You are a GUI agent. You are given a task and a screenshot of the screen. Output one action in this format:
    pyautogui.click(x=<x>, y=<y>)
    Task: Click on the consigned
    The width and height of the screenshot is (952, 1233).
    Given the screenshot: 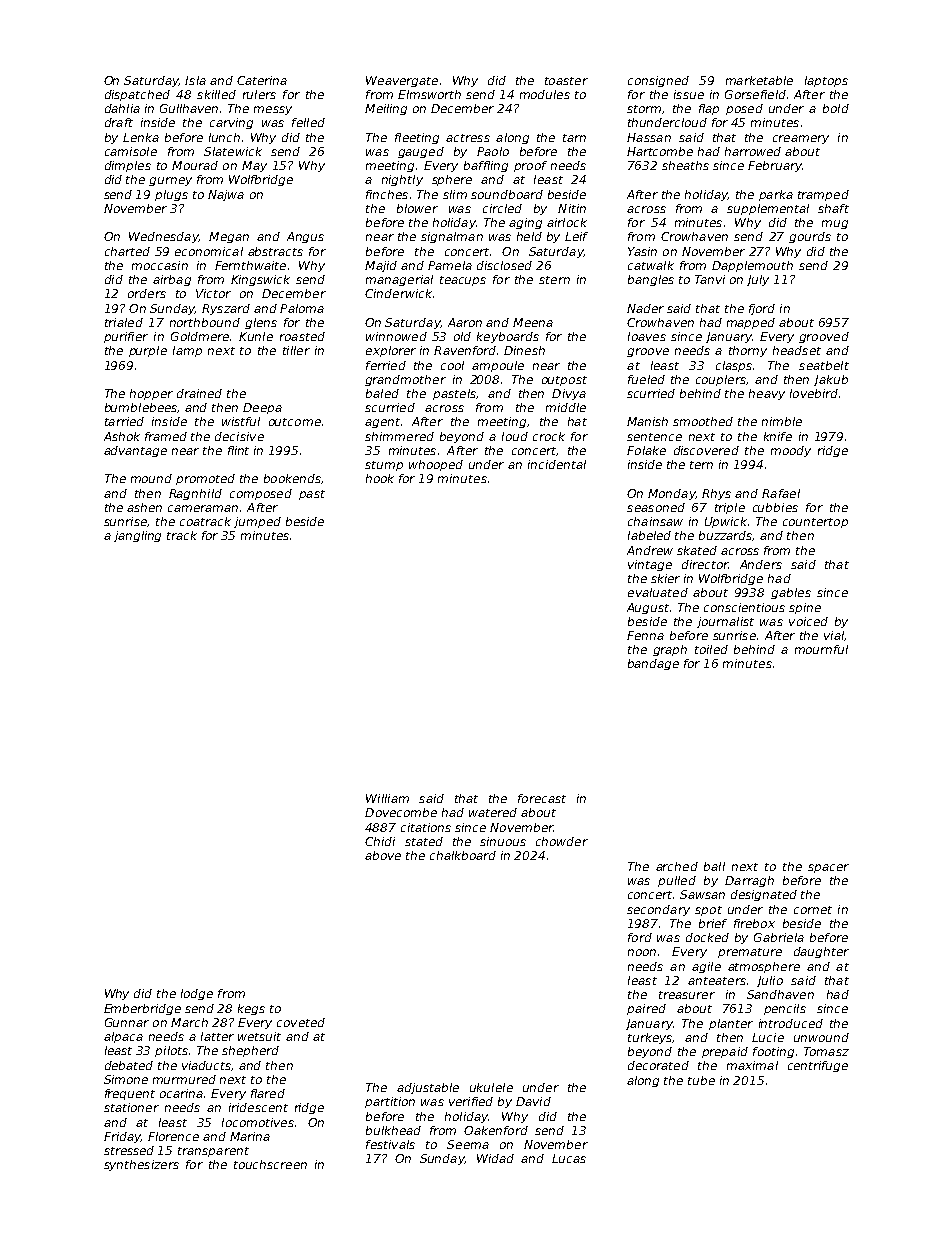 What is the action you would take?
    pyautogui.click(x=658, y=81)
